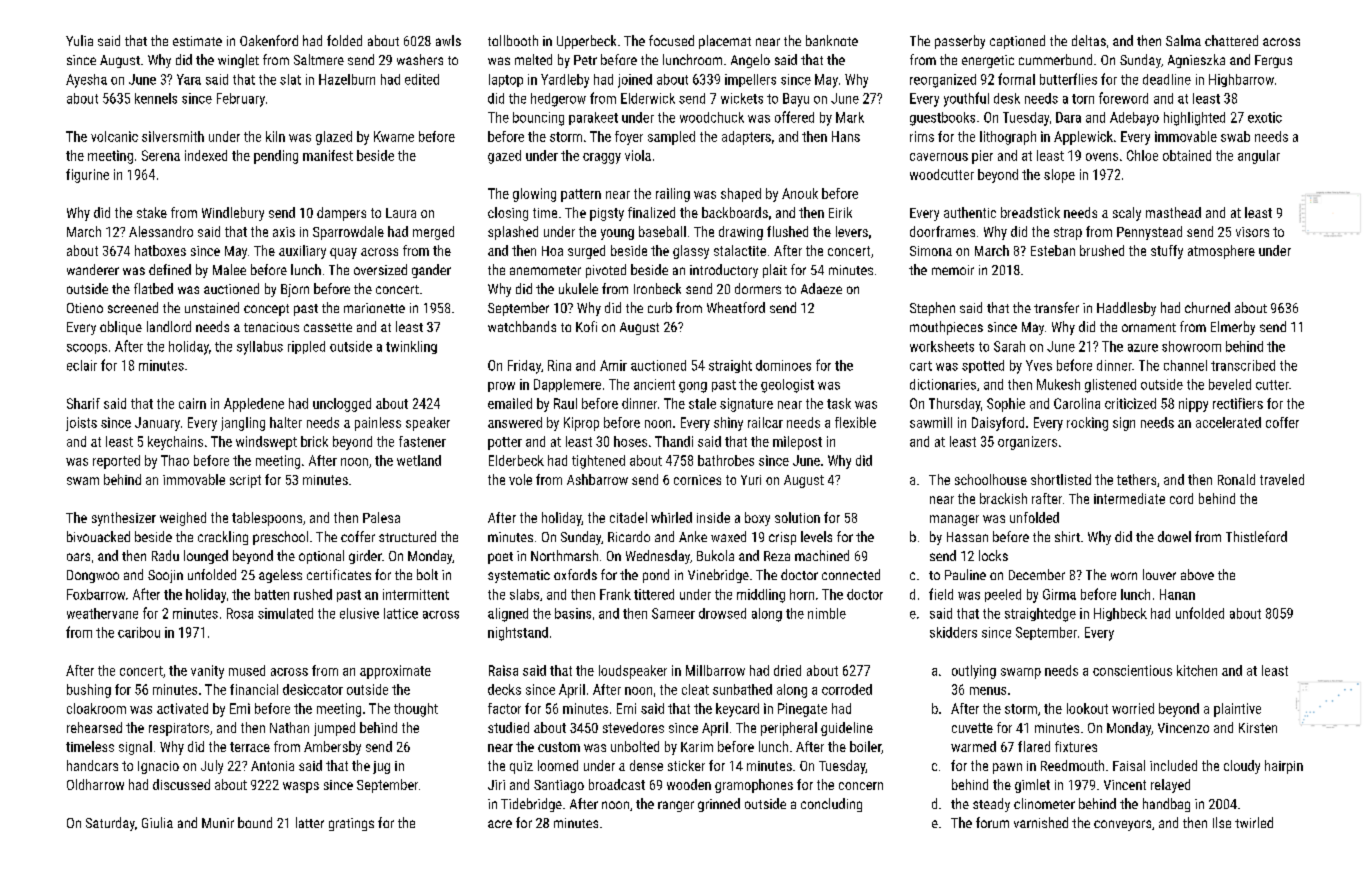 This screenshot has height=887, width=1372. What do you see at coordinates (351, 824) in the screenshot?
I see `gratings` at bounding box center [351, 824].
